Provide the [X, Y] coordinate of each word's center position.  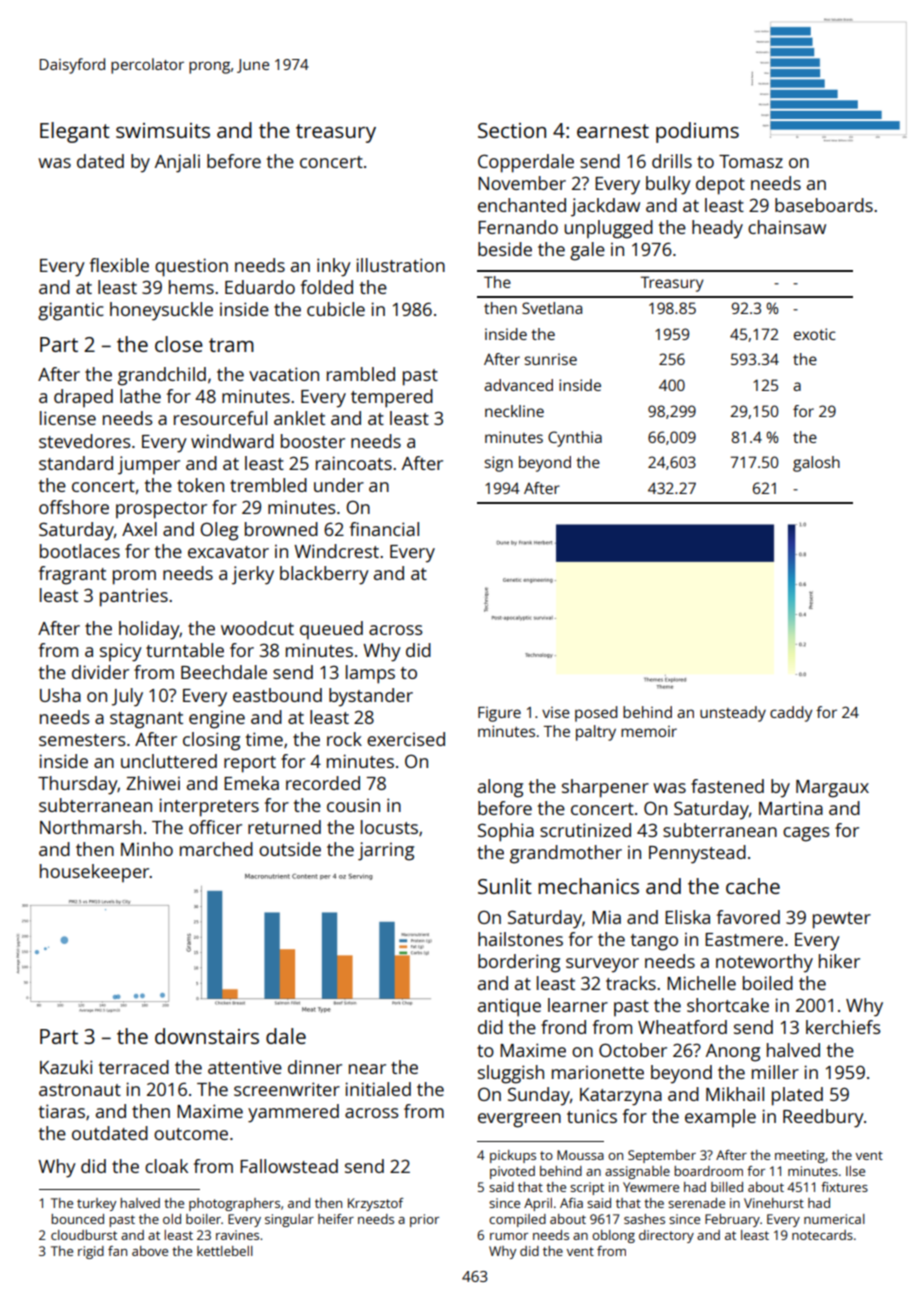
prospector [161, 510]
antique [509, 1008]
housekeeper [95, 873]
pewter [842, 920]
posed [596, 714]
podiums [697, 132]
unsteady [733, 714]
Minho [147, 849]
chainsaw [787, 227]
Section [512, 130]
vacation [284, 374]
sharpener [605, 788]
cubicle [336, 309]
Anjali [177, 163]
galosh [816, 464]
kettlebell [225, 1251]
